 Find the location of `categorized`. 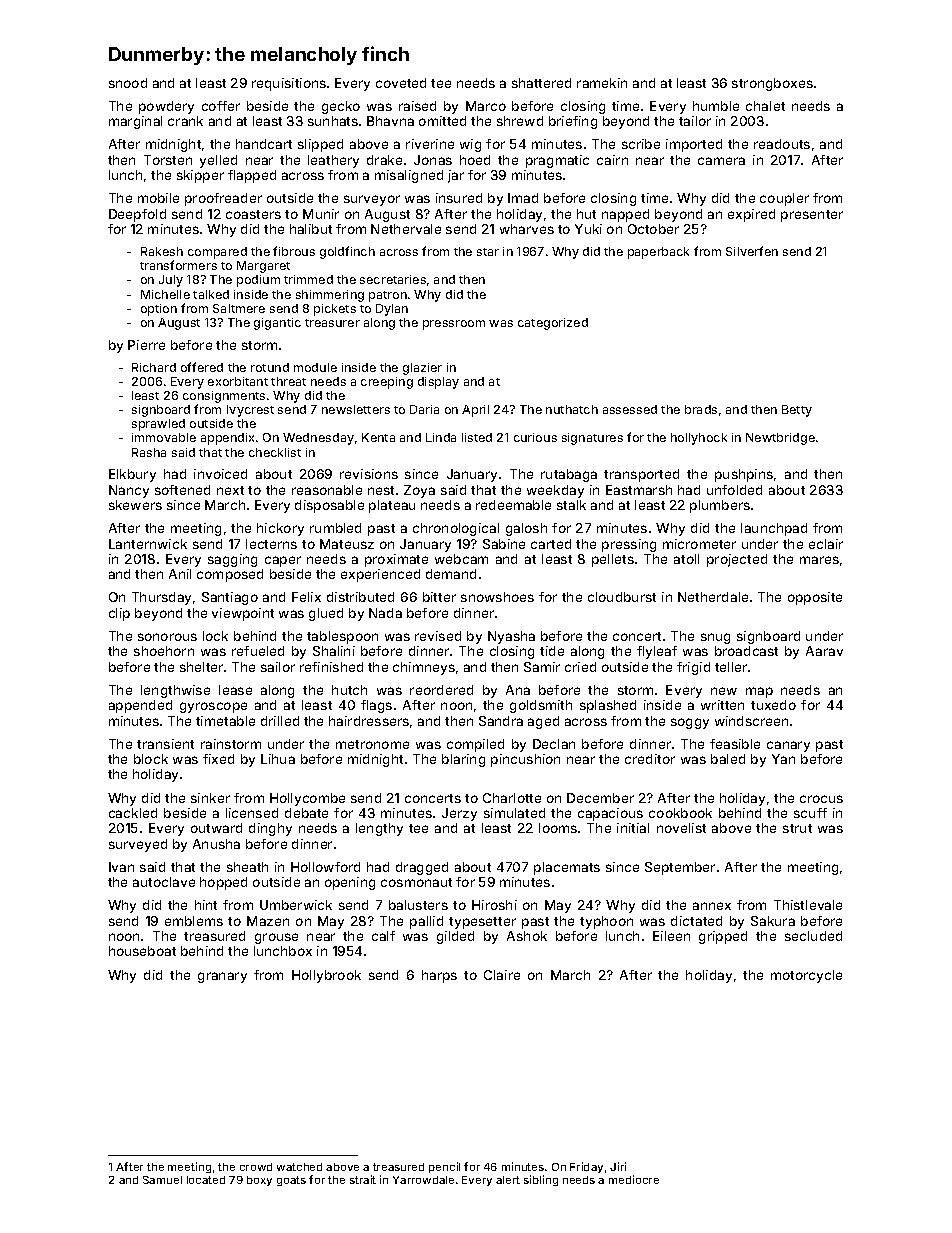

categorized is located at coordinates (553, 324).
